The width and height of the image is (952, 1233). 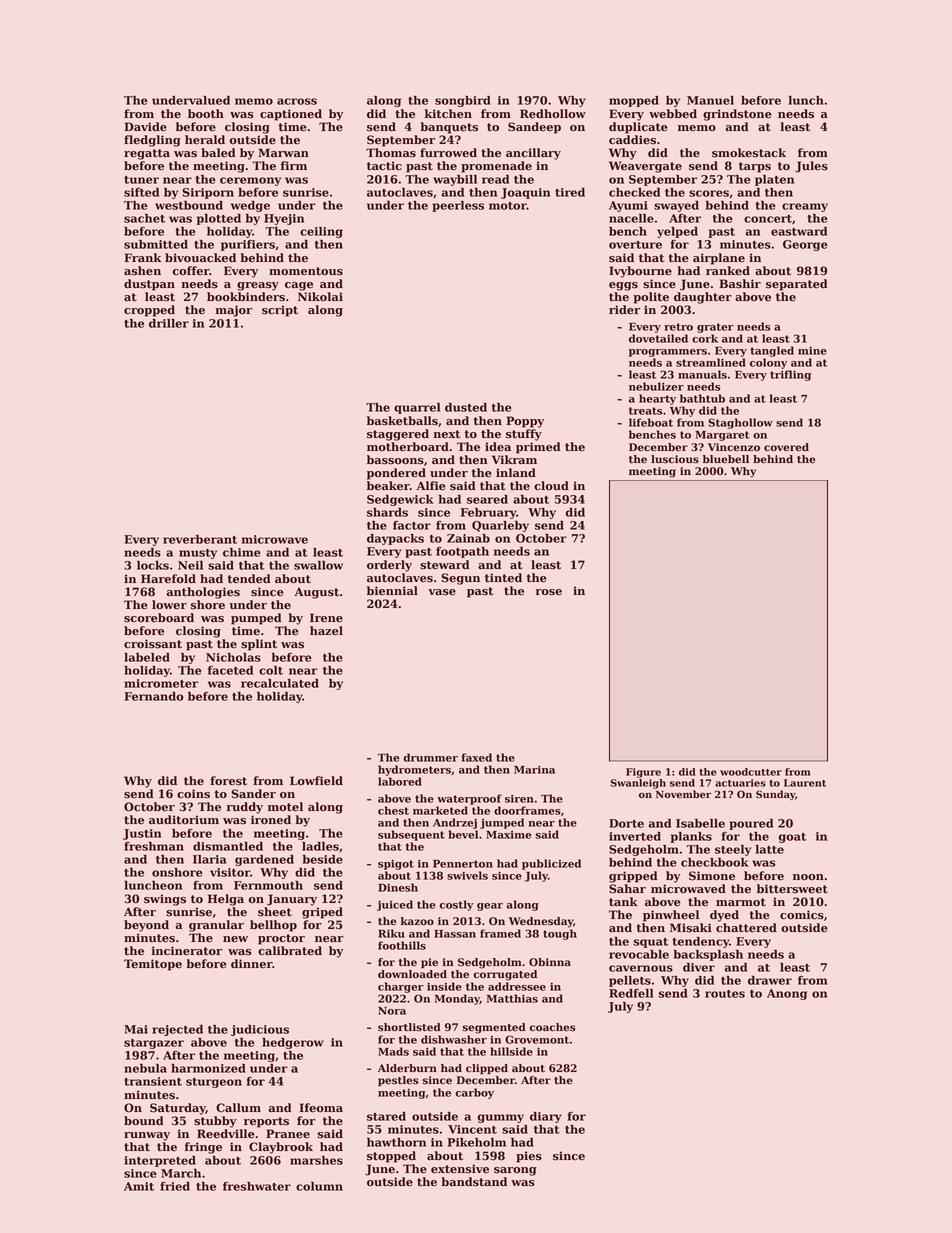 What do you see at coordinates (496, 167) in the image?
I see `promenade` at bounding box center [496, 167].
